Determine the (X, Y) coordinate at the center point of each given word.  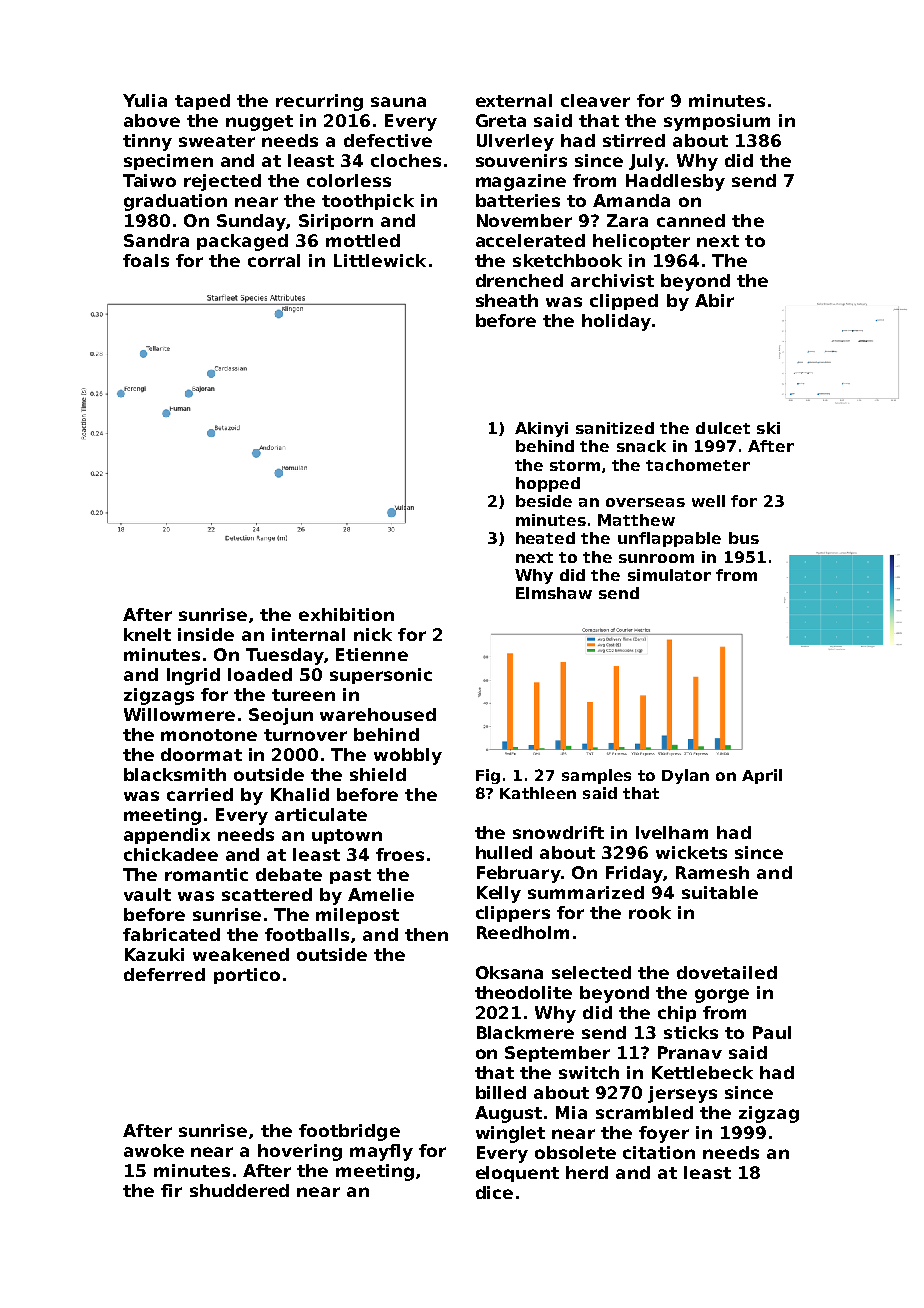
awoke (154, 1150)
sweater (217, 141)
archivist (612, 280)
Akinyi (541, 429)
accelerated (530, 240)
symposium (717, 122)
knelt (147, 634)
